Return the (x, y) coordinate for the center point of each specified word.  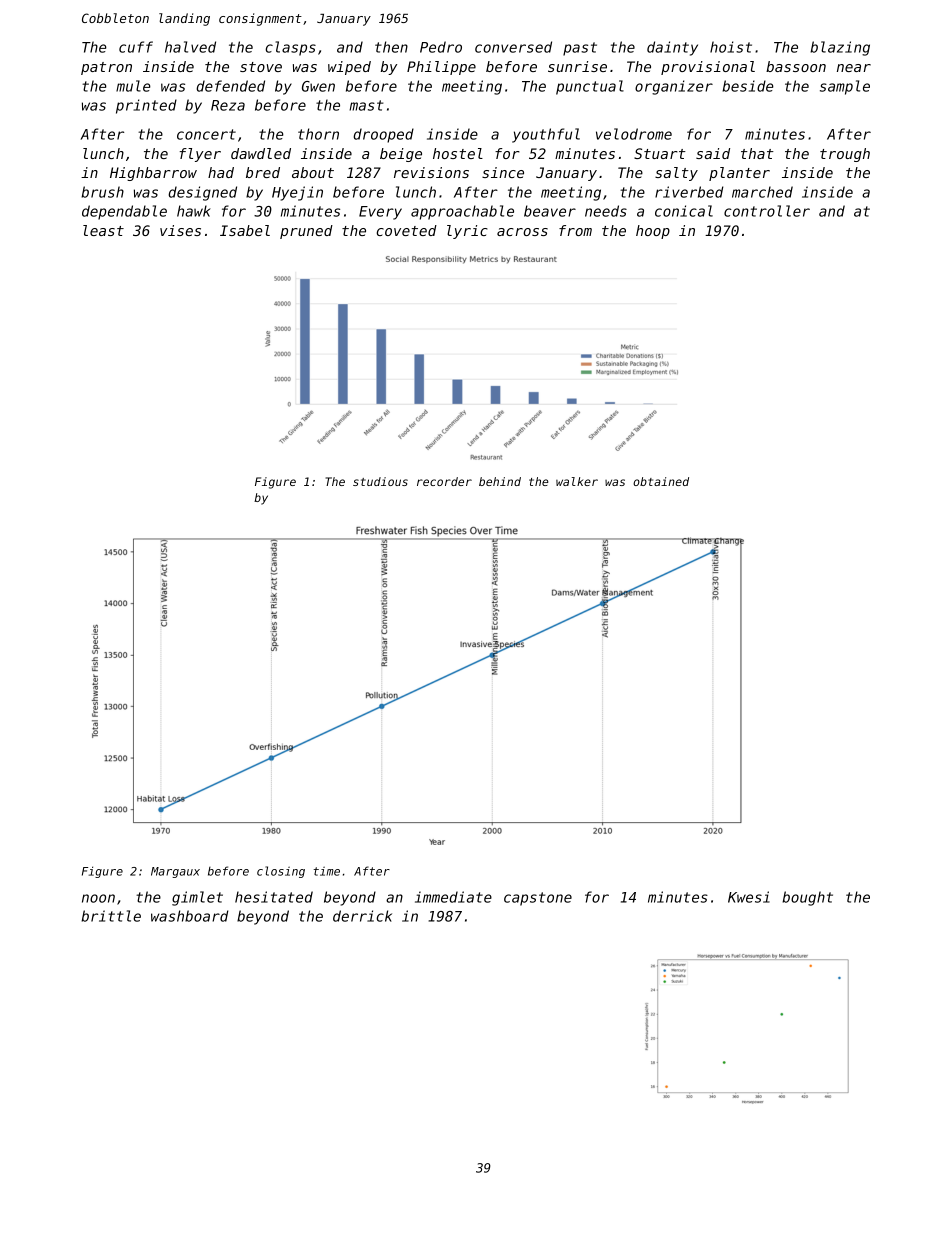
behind (500, 481)
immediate (453, 897)
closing (281, 872)
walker (577, 481)
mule (133, 86)
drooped (383, 135)
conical (684, 211)
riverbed (689, 192)
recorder (444, 481)
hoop (653, 232)
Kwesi (749, 897)
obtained (661, 481)
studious (380, 481)
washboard (189, 916)
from (575, 230)
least (103, 230)
